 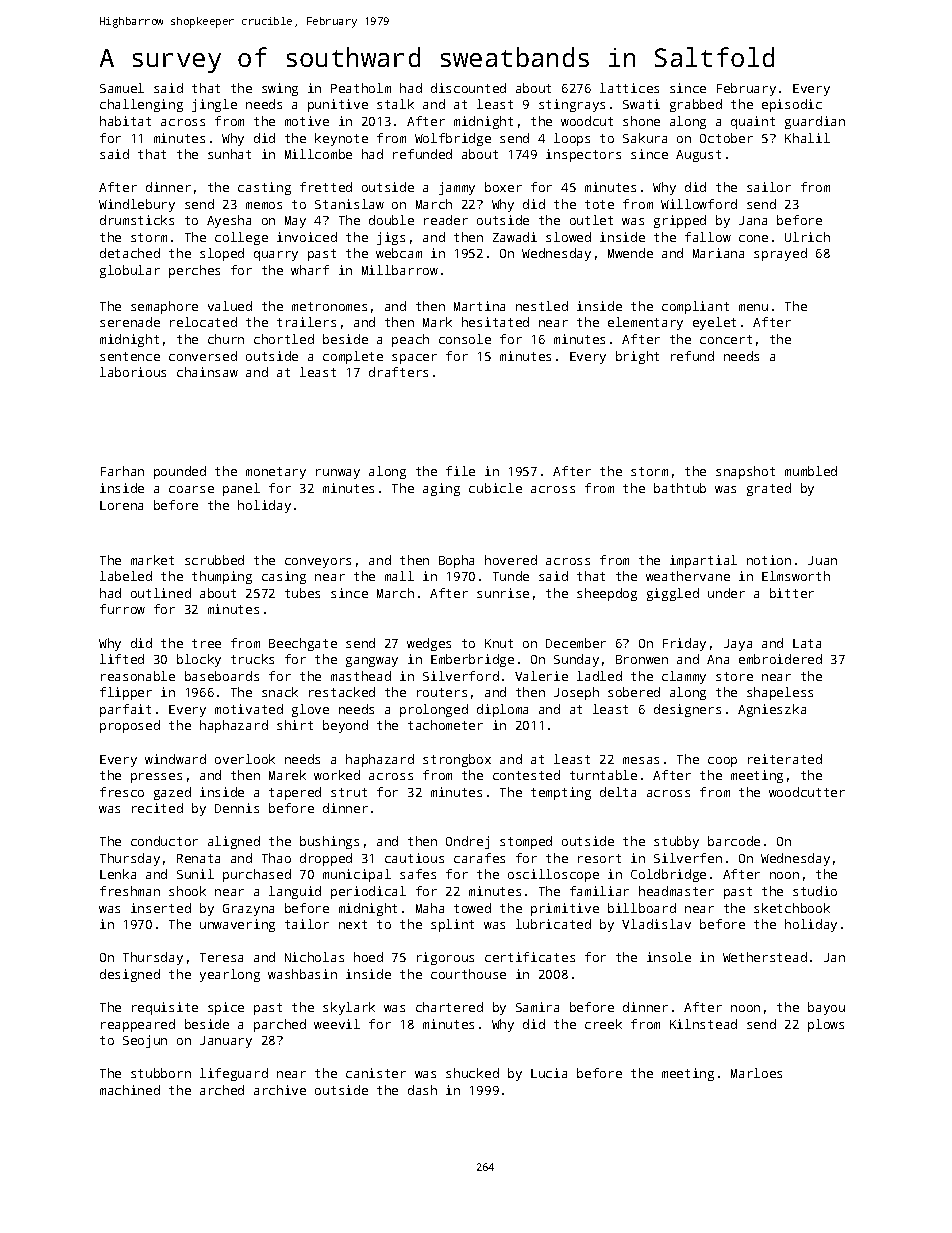 What do you see at coordinates (696, 105) in the screenshot?
I see `grabbed` at bounding box center [696, 105].
